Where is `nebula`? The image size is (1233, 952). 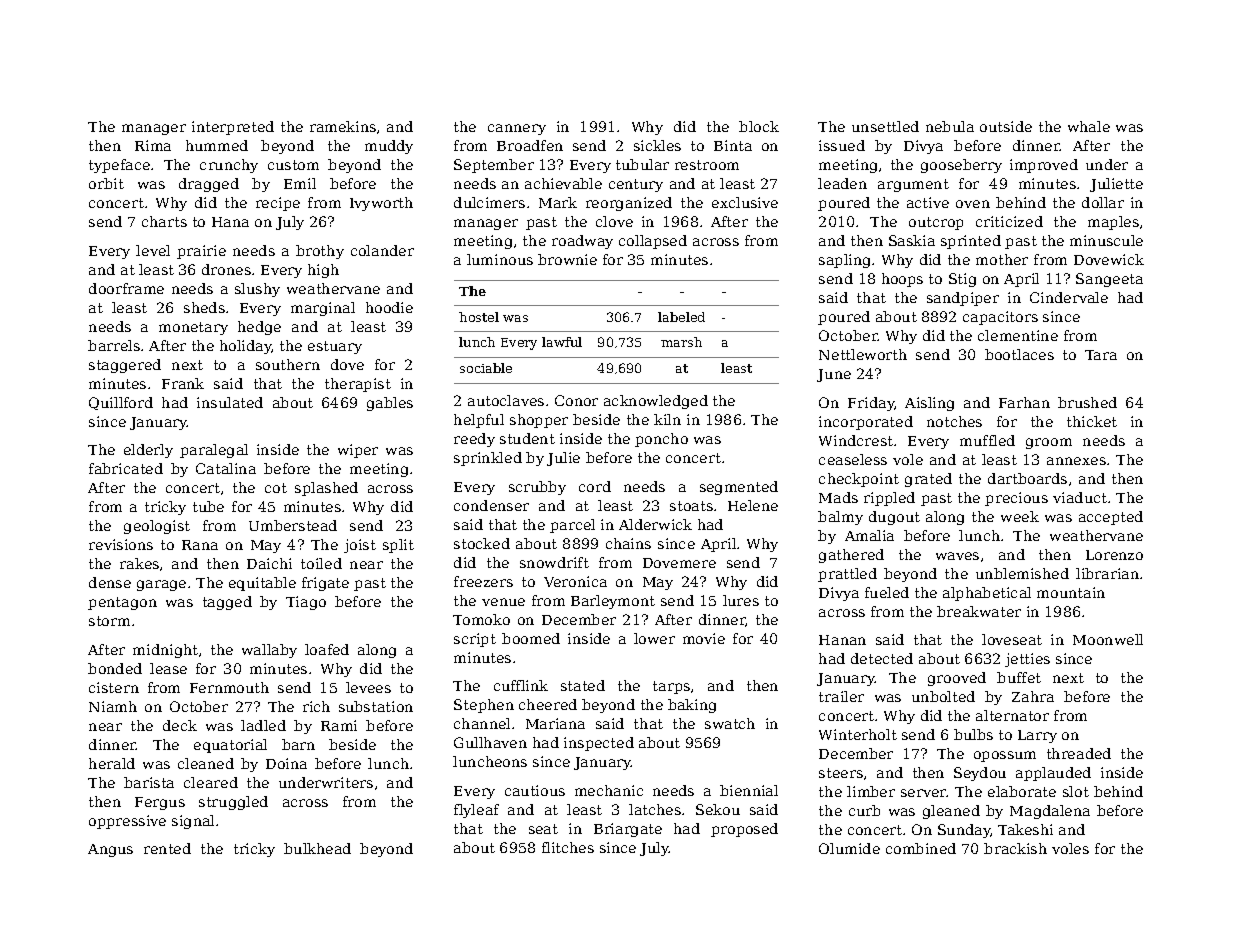
nebula is located at coordinates (950, 126).
